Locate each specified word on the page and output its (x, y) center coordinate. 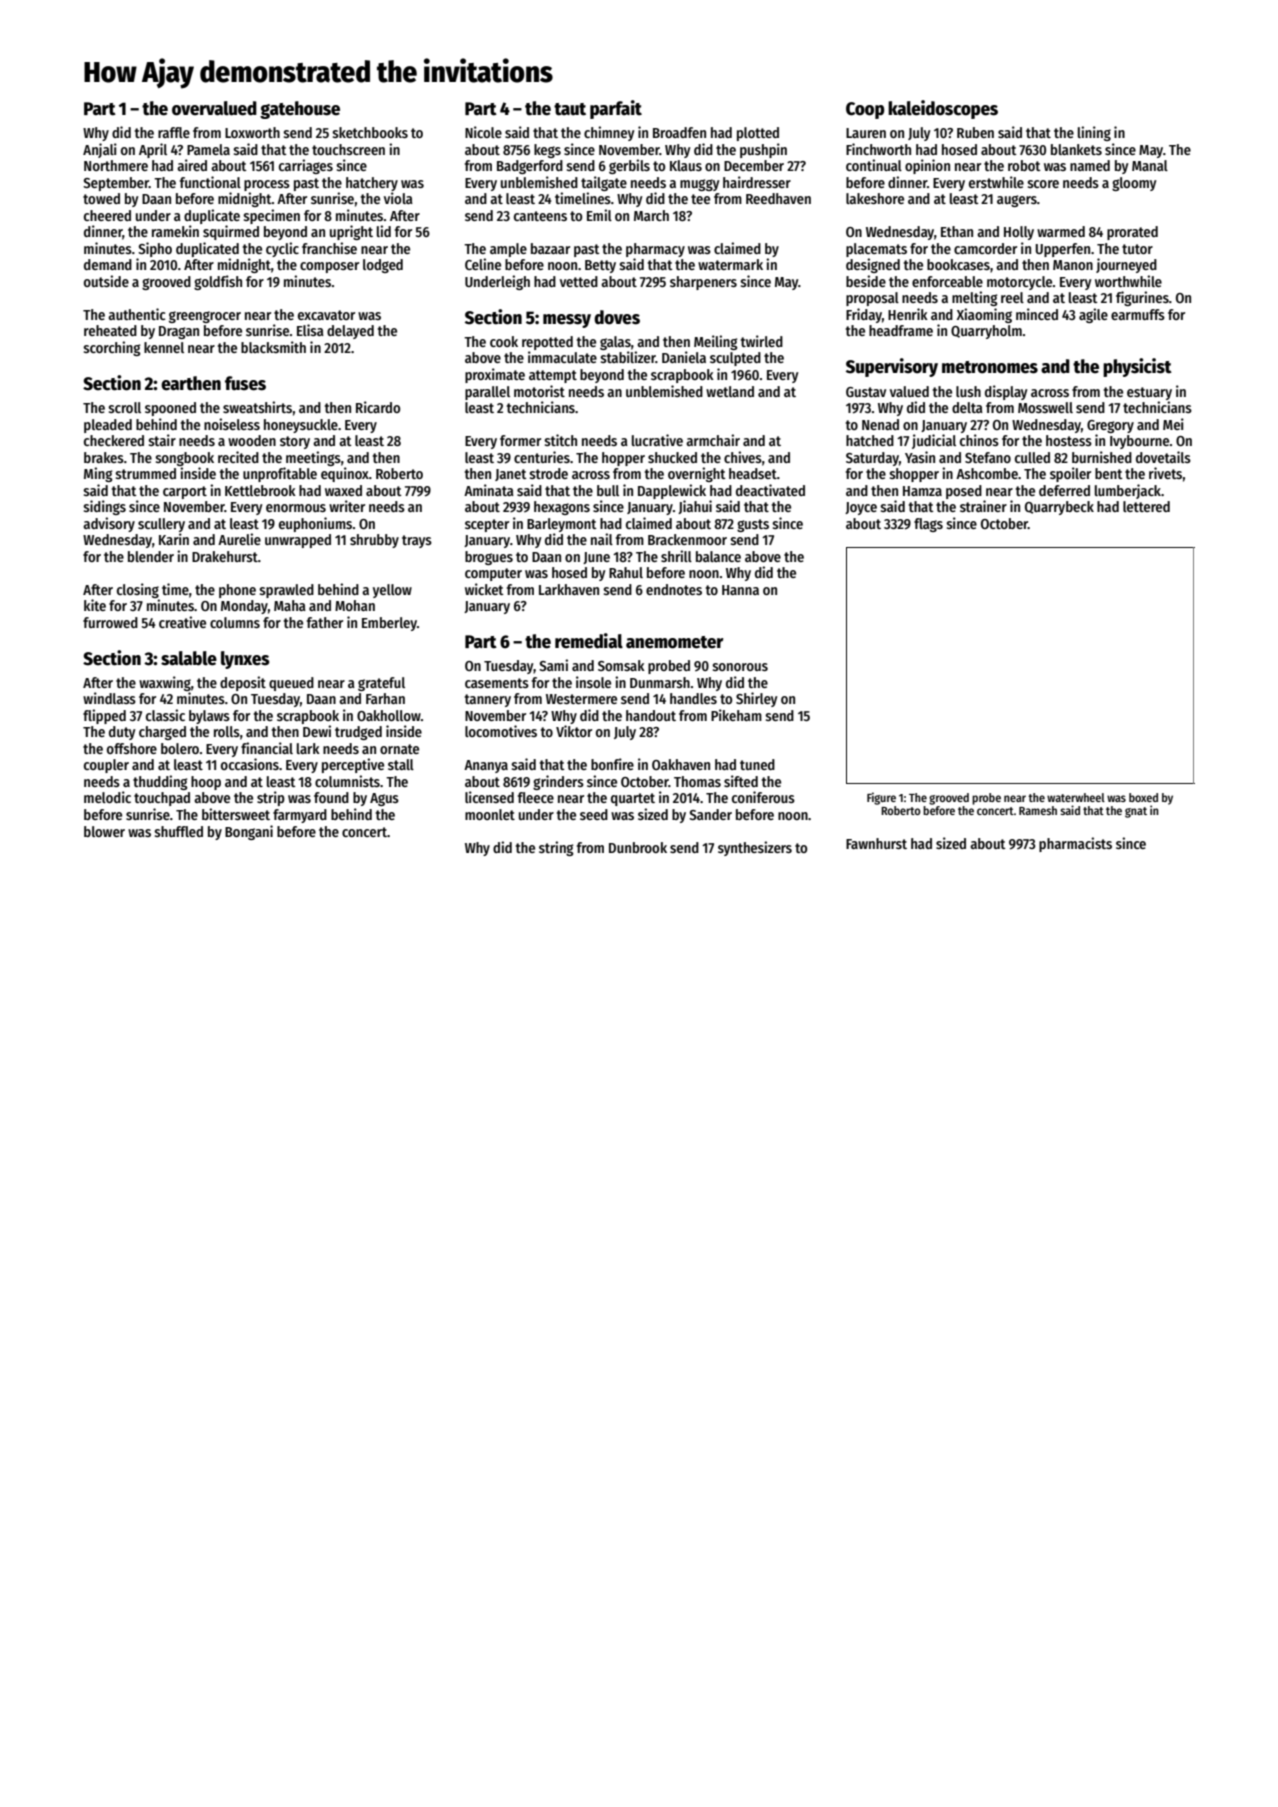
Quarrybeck (1059, 508)
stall (401, 764)
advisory (109, 524)
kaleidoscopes (943, 109)
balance (718, 556)
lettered (1146, 506)
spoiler (1070, 474)
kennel (164, 347)
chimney (609, 133)
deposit (243, 683)
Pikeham (736, 715)
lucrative (657, 440)
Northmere (116, 165)
